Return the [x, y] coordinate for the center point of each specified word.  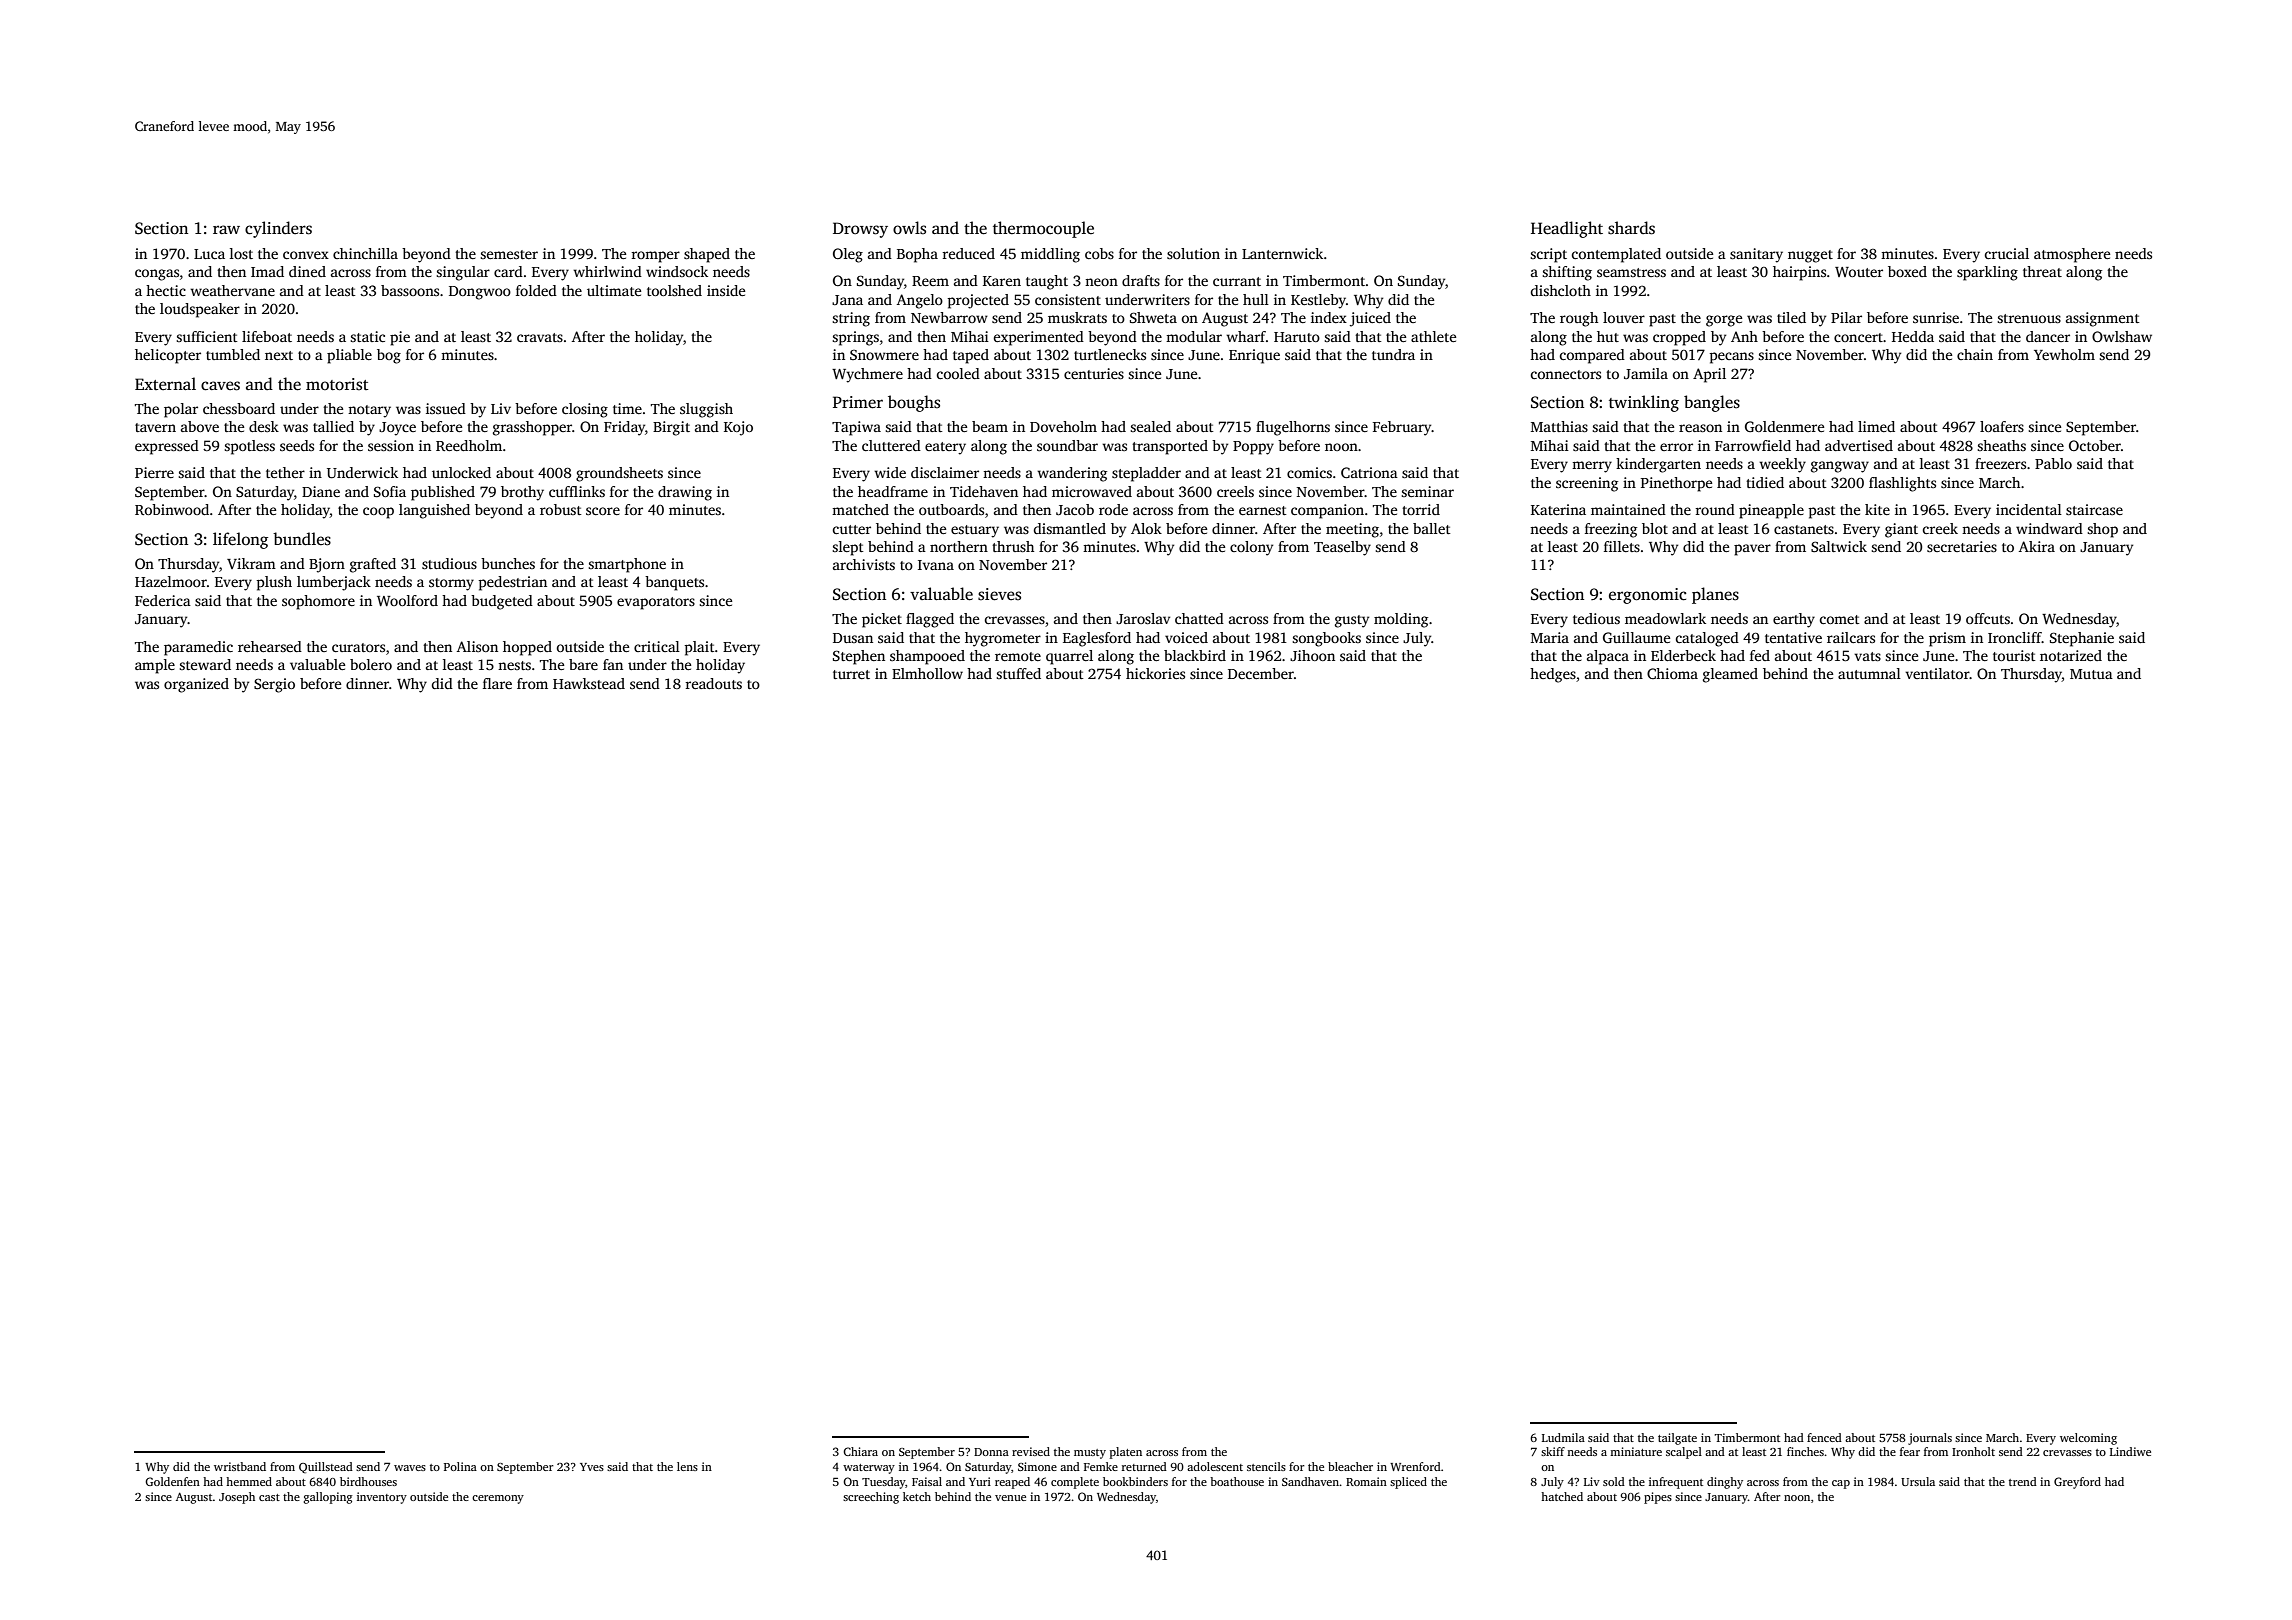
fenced [1824, 1437]
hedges [1553, 675]
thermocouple [1043, 229]
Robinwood [172, 509]
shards [1631, 228]
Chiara [860, 1451]
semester [509, 254]
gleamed [1730, 675]
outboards [951, 509]
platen [1126, 1453]
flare [497, 683]
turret [851, 674]
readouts [713, 683]
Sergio [274, 685]
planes [1715, 595]
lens [687, 1466]
